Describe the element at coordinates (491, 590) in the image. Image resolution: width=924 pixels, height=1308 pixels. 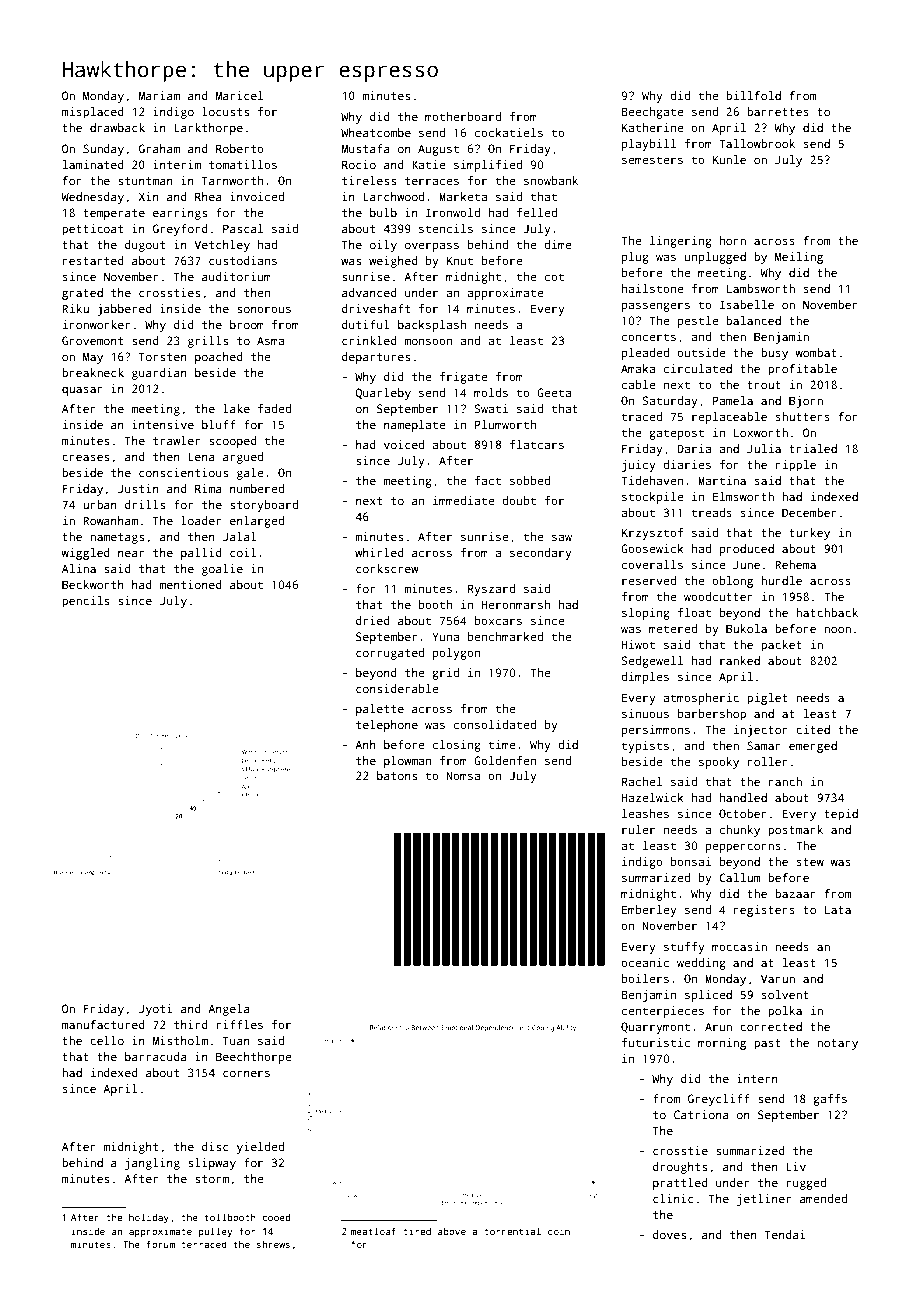
I see `Ryszard` at that location.
